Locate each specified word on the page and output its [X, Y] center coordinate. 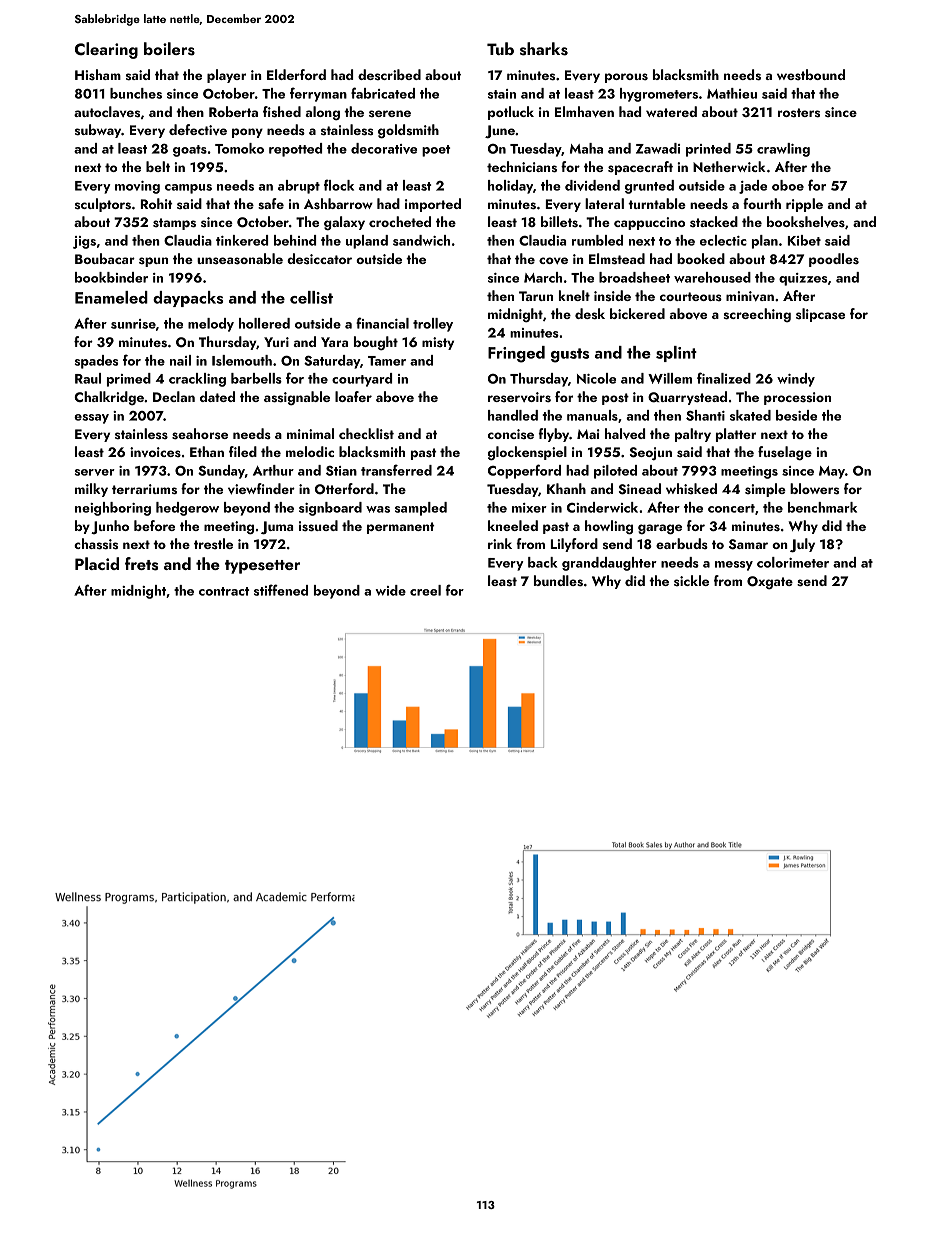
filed [243, 451]
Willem [670, 378]
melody [211, 325]
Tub [500, 48]
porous [626, 78]
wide [391, 590]
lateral [604, 203]
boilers [169, 49]
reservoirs [519, 397]
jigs [84, 242]
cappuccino [649, 223]
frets [141, 564]
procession [797, 398]
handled [513, 415]
